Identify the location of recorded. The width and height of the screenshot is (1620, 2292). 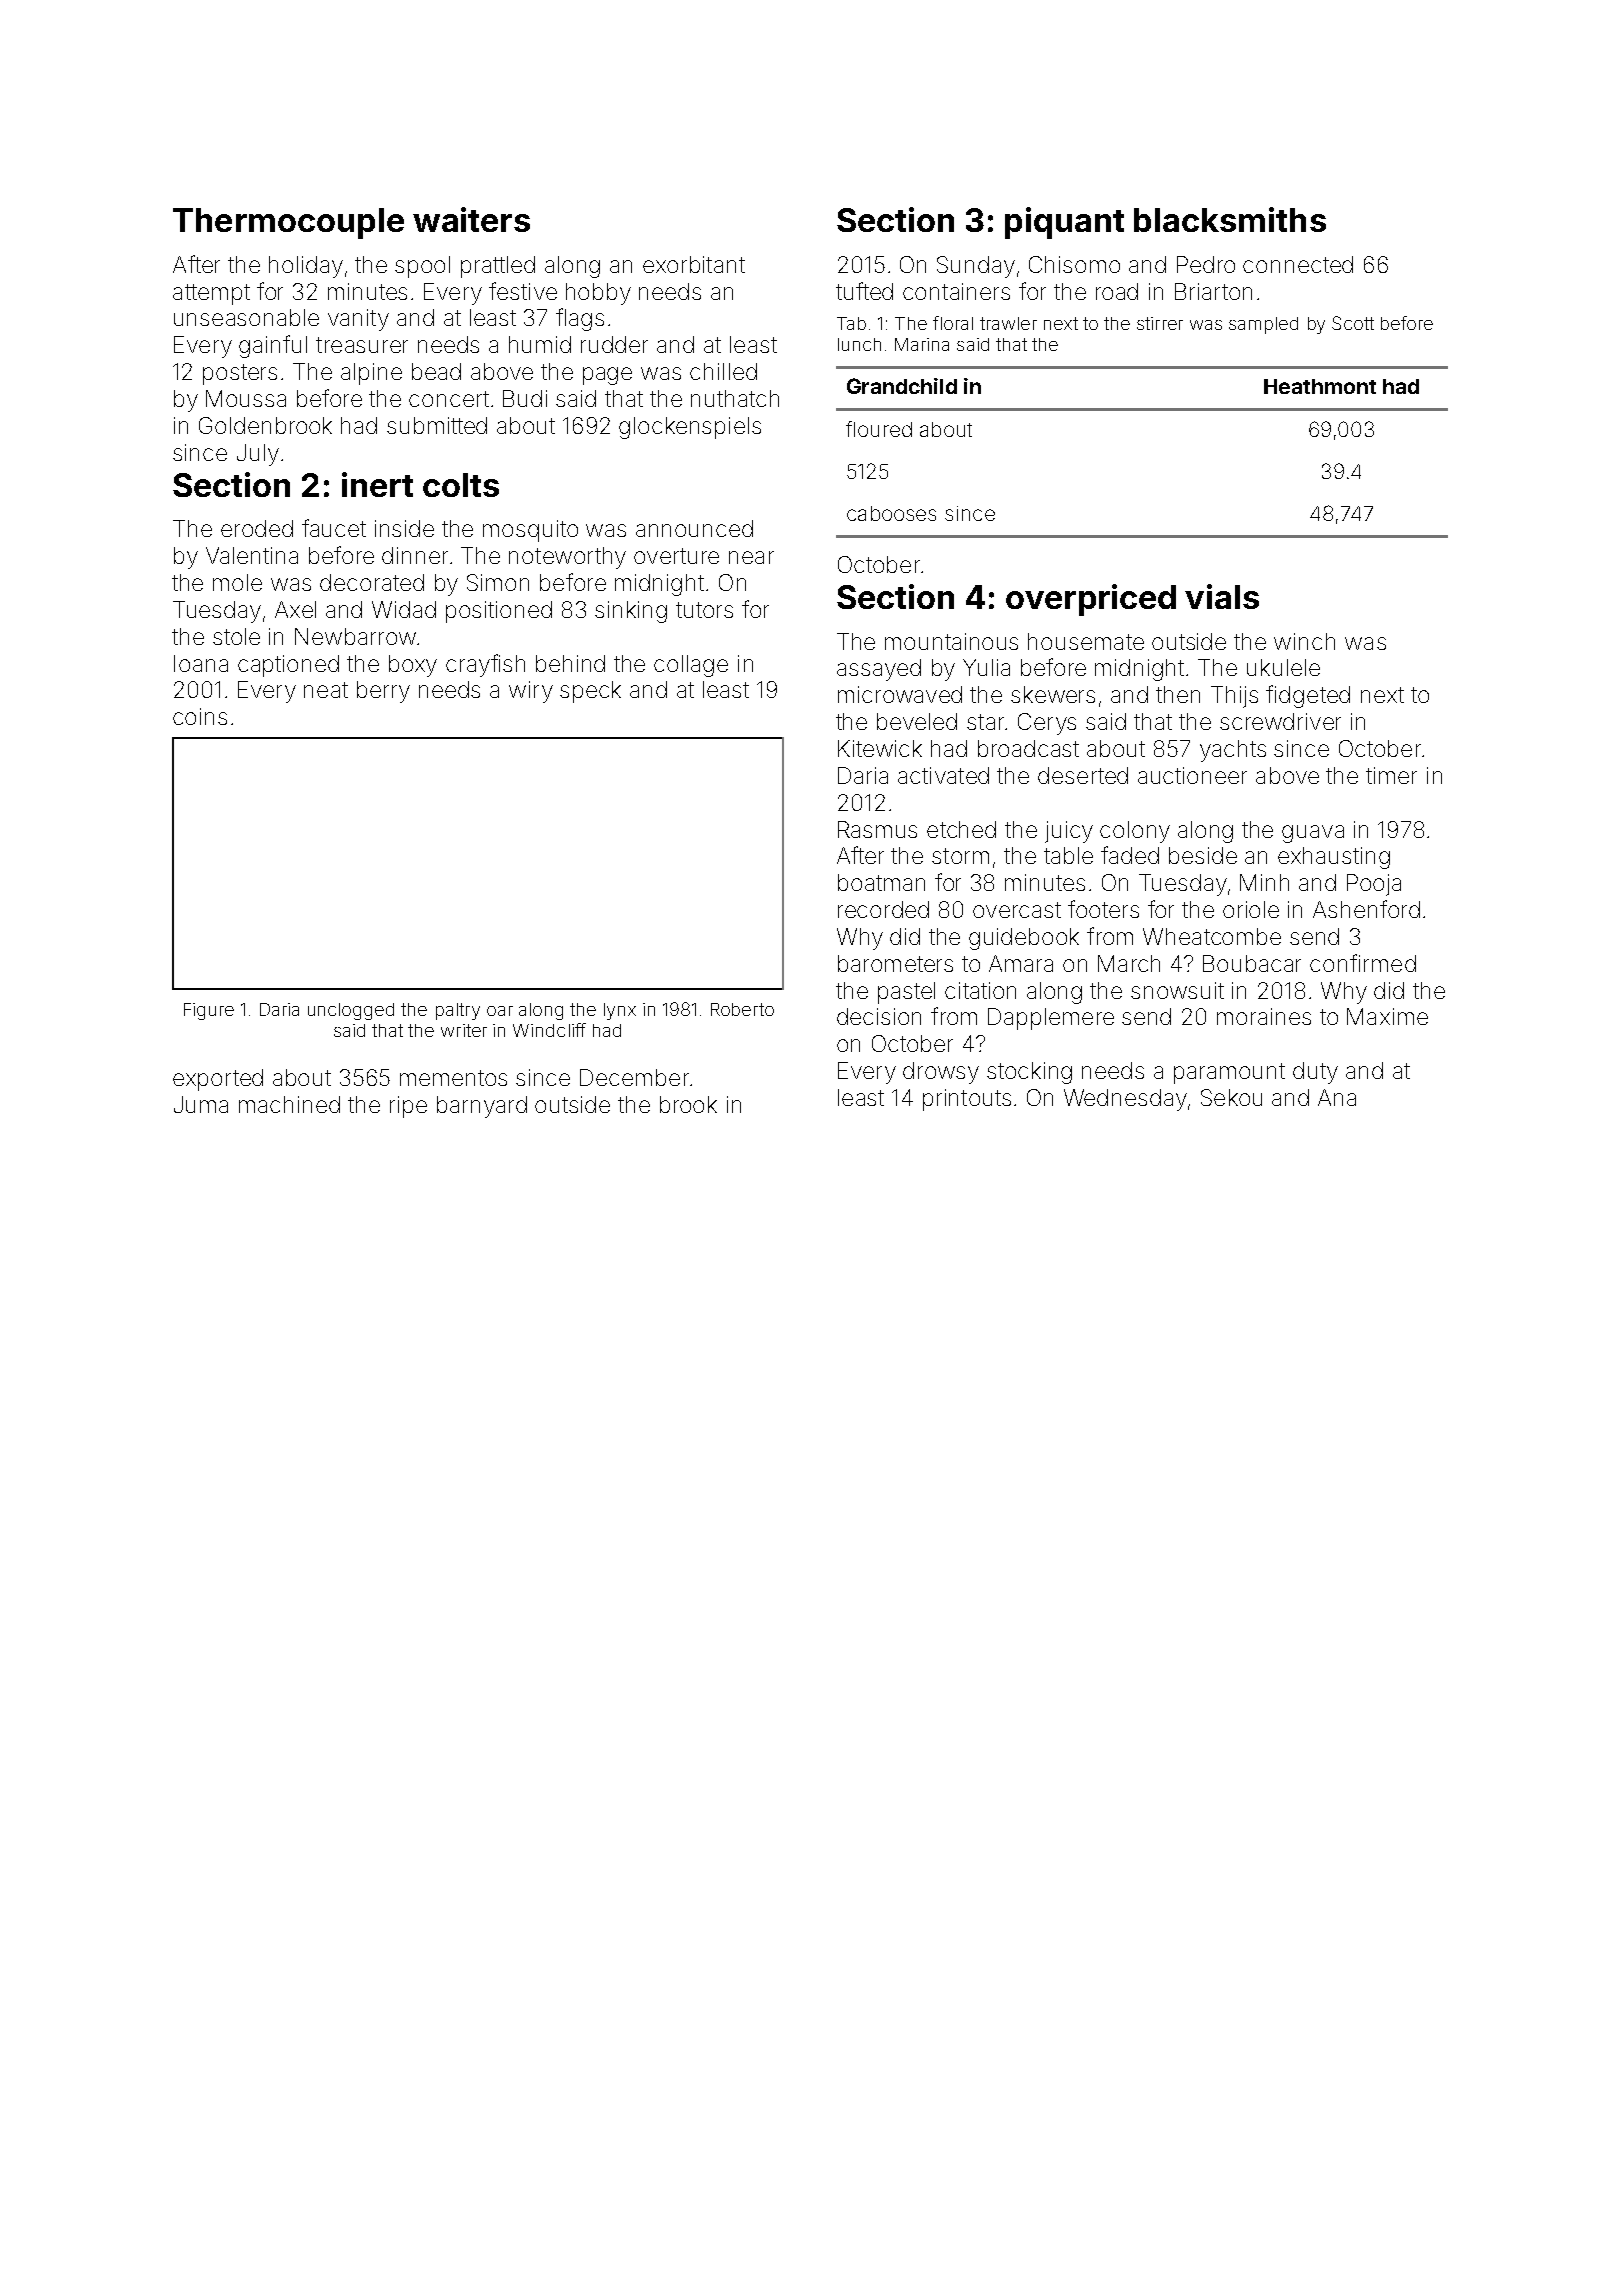
(883, 909).
